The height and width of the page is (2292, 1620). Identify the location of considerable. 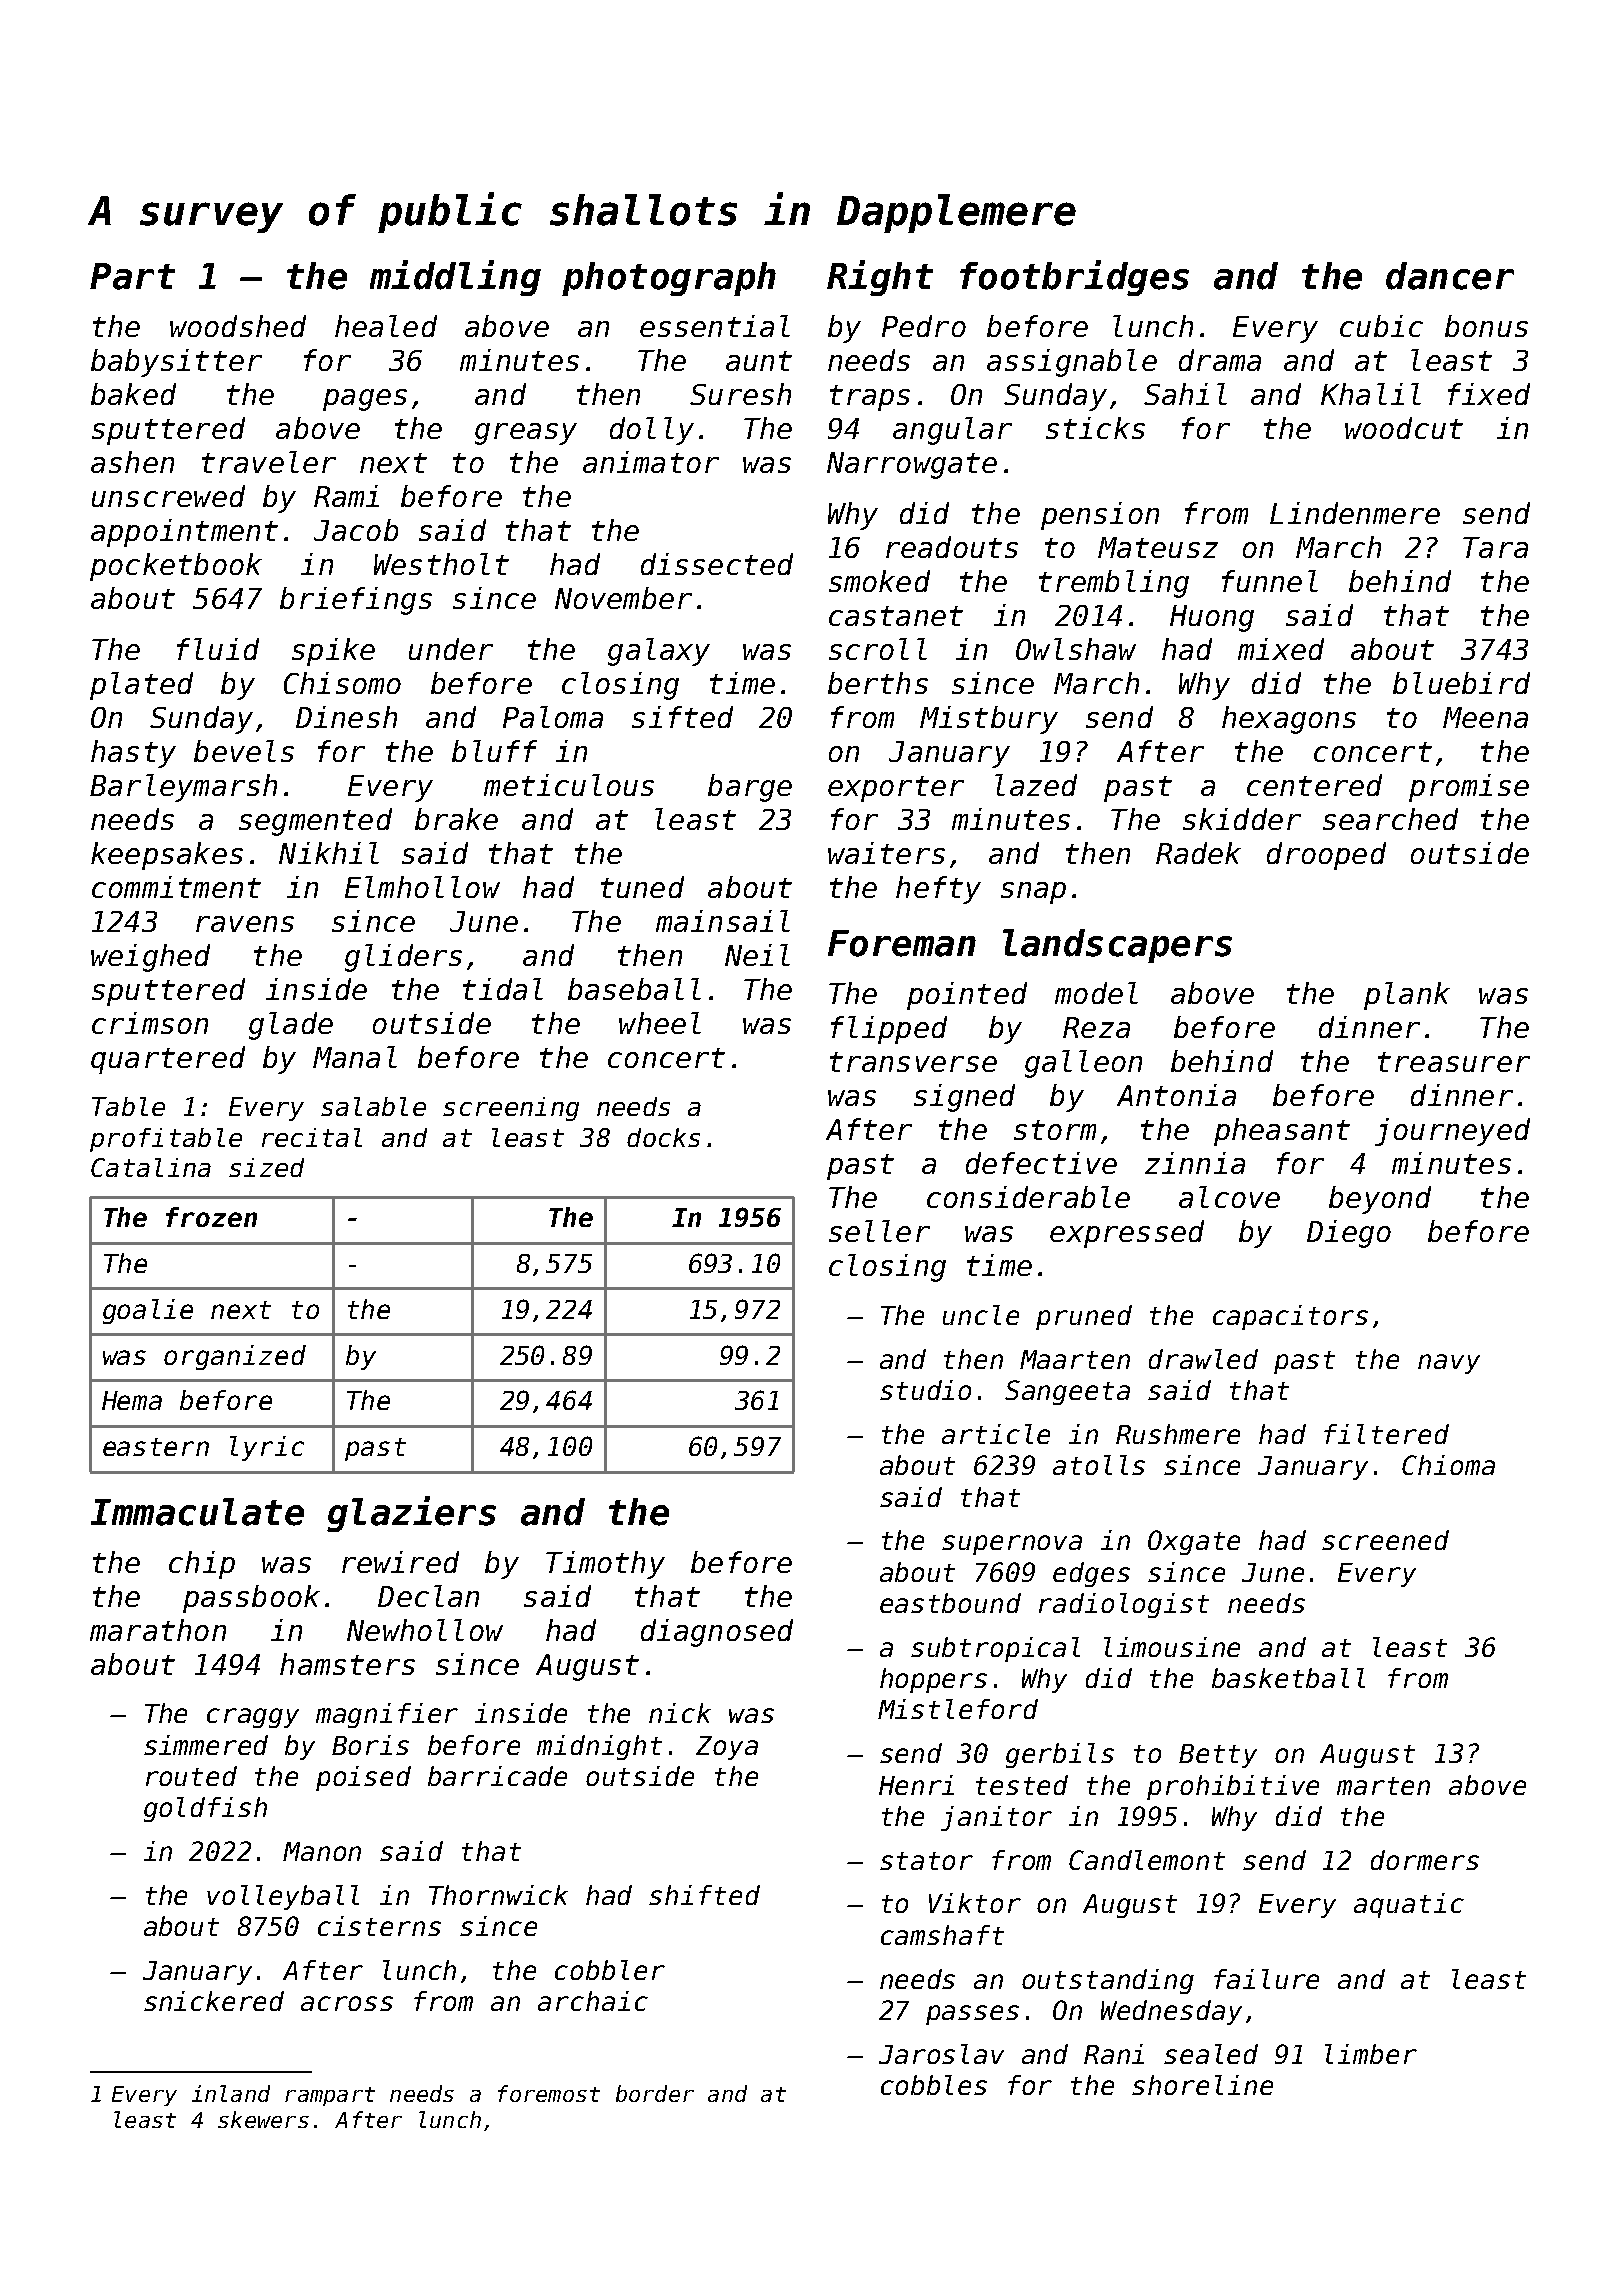
(1028, 1197).
